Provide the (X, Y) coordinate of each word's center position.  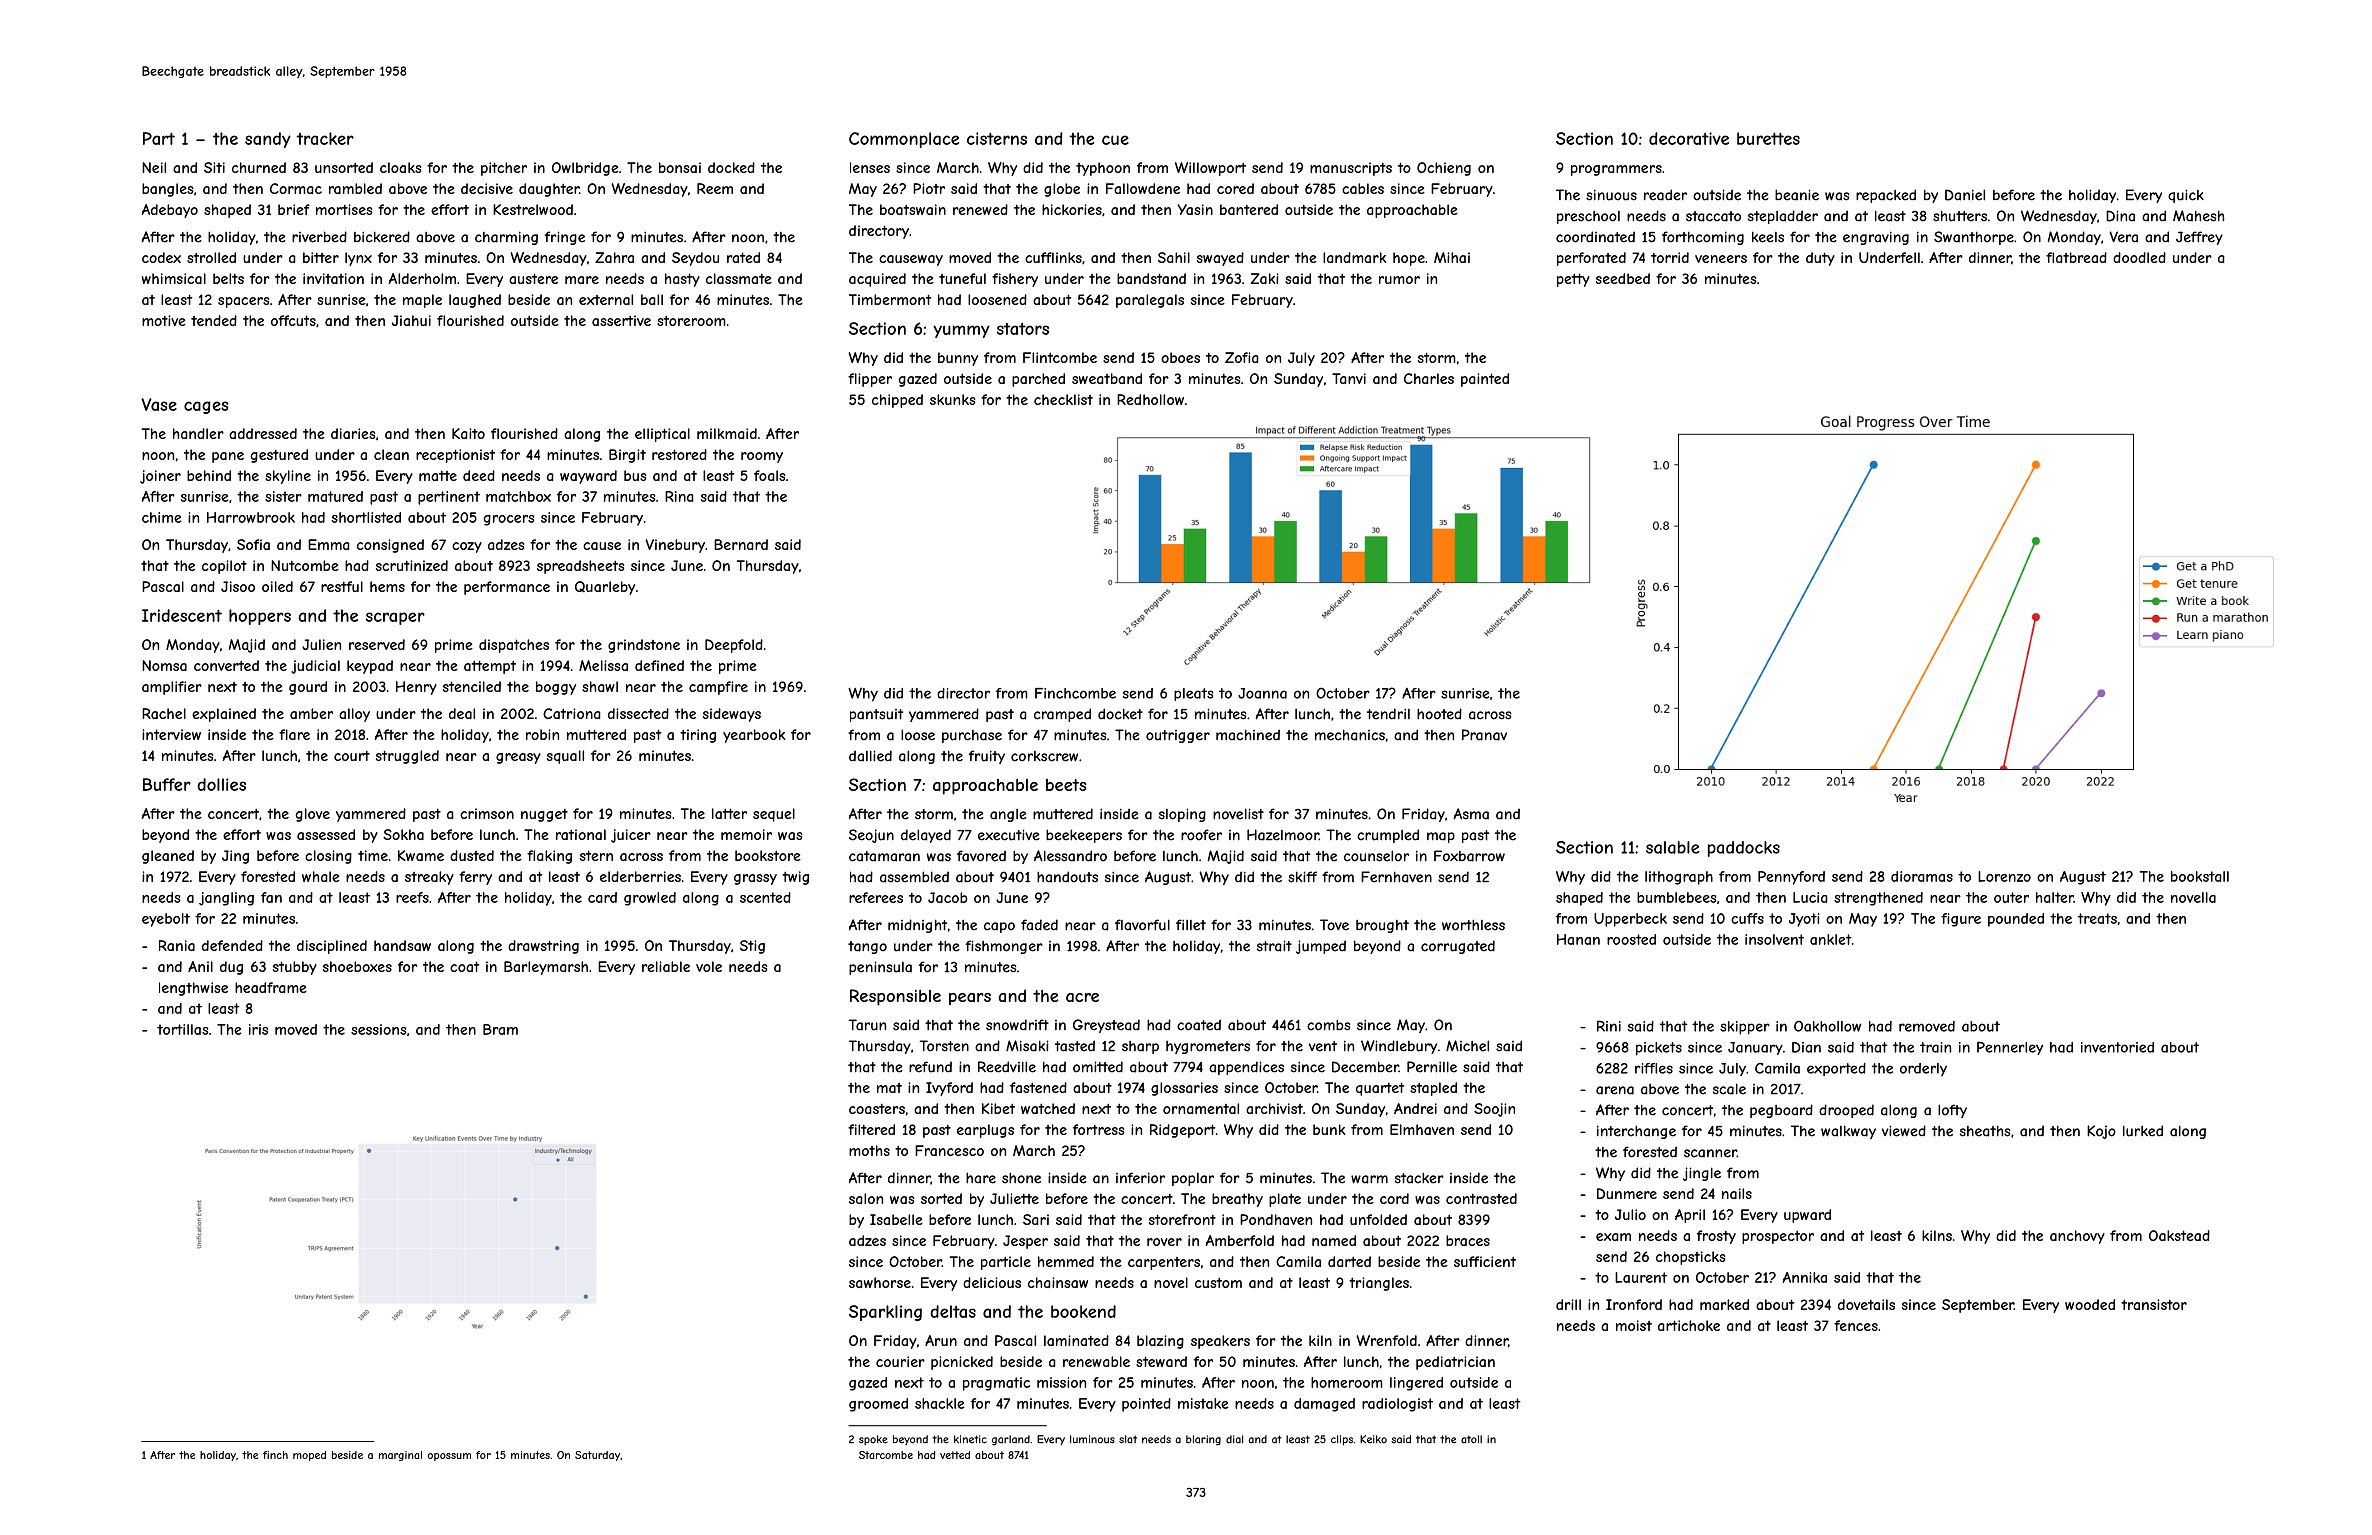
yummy (961, 331)
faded (1039, 925)
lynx (358, 259)
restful (342, 586)
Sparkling (885, 1313)
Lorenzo (2004, 876)
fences (1856, 1325)
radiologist (1397, 1405)
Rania (177, 945)
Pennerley (2010, 1048)
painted (1485, 380)
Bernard (741, 544)
